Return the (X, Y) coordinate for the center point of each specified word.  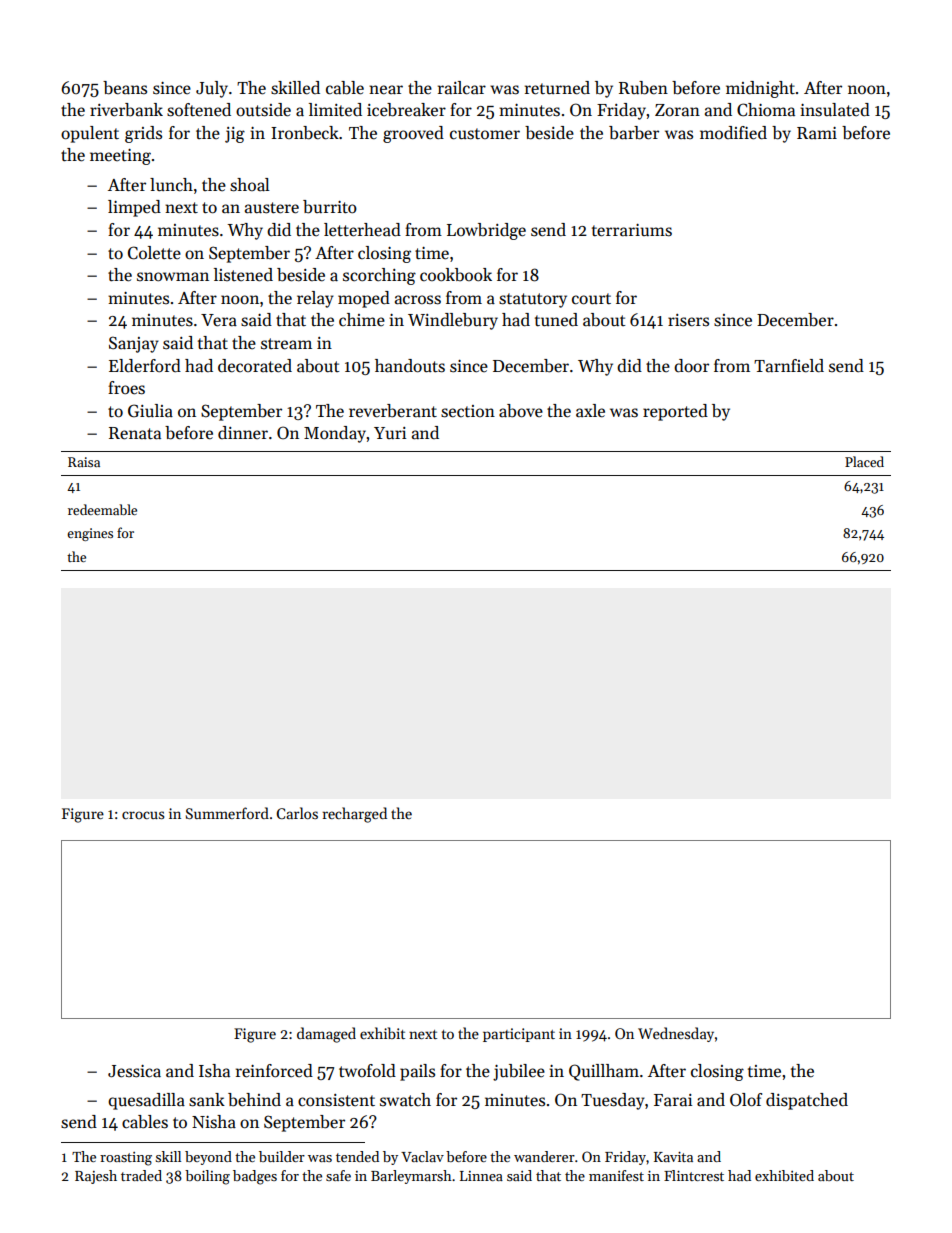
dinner (243, 433)
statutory (533, 300)
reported (675, 412)
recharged (354, 815)
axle (590, 411)
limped (134, 208)
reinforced (274, 1071)
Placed (864, 461)
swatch (405, 1100)
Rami (817, 133)
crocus (143, 815)
